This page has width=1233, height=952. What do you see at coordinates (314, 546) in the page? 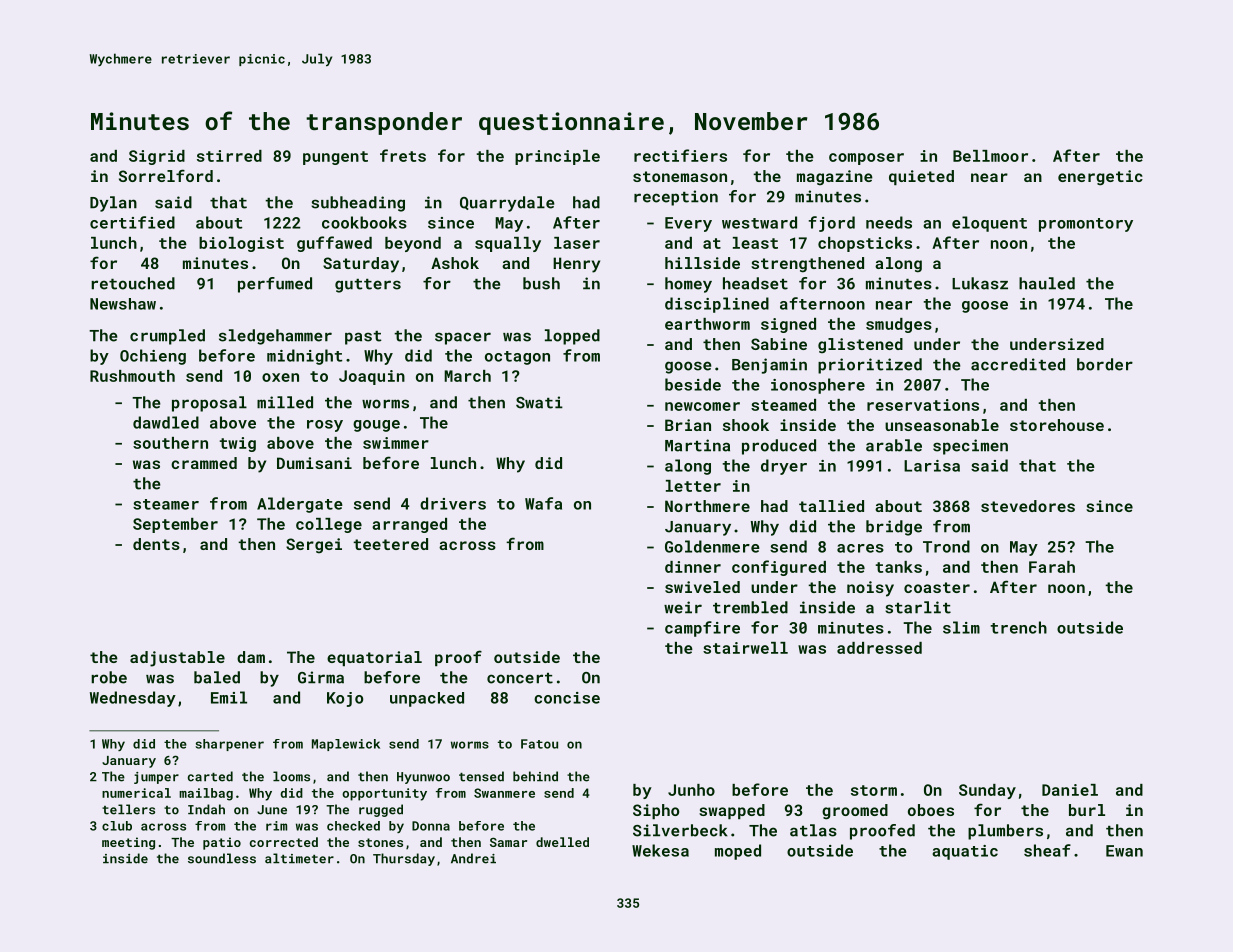
I see `Sergei` at bounding box center [314, 546].
